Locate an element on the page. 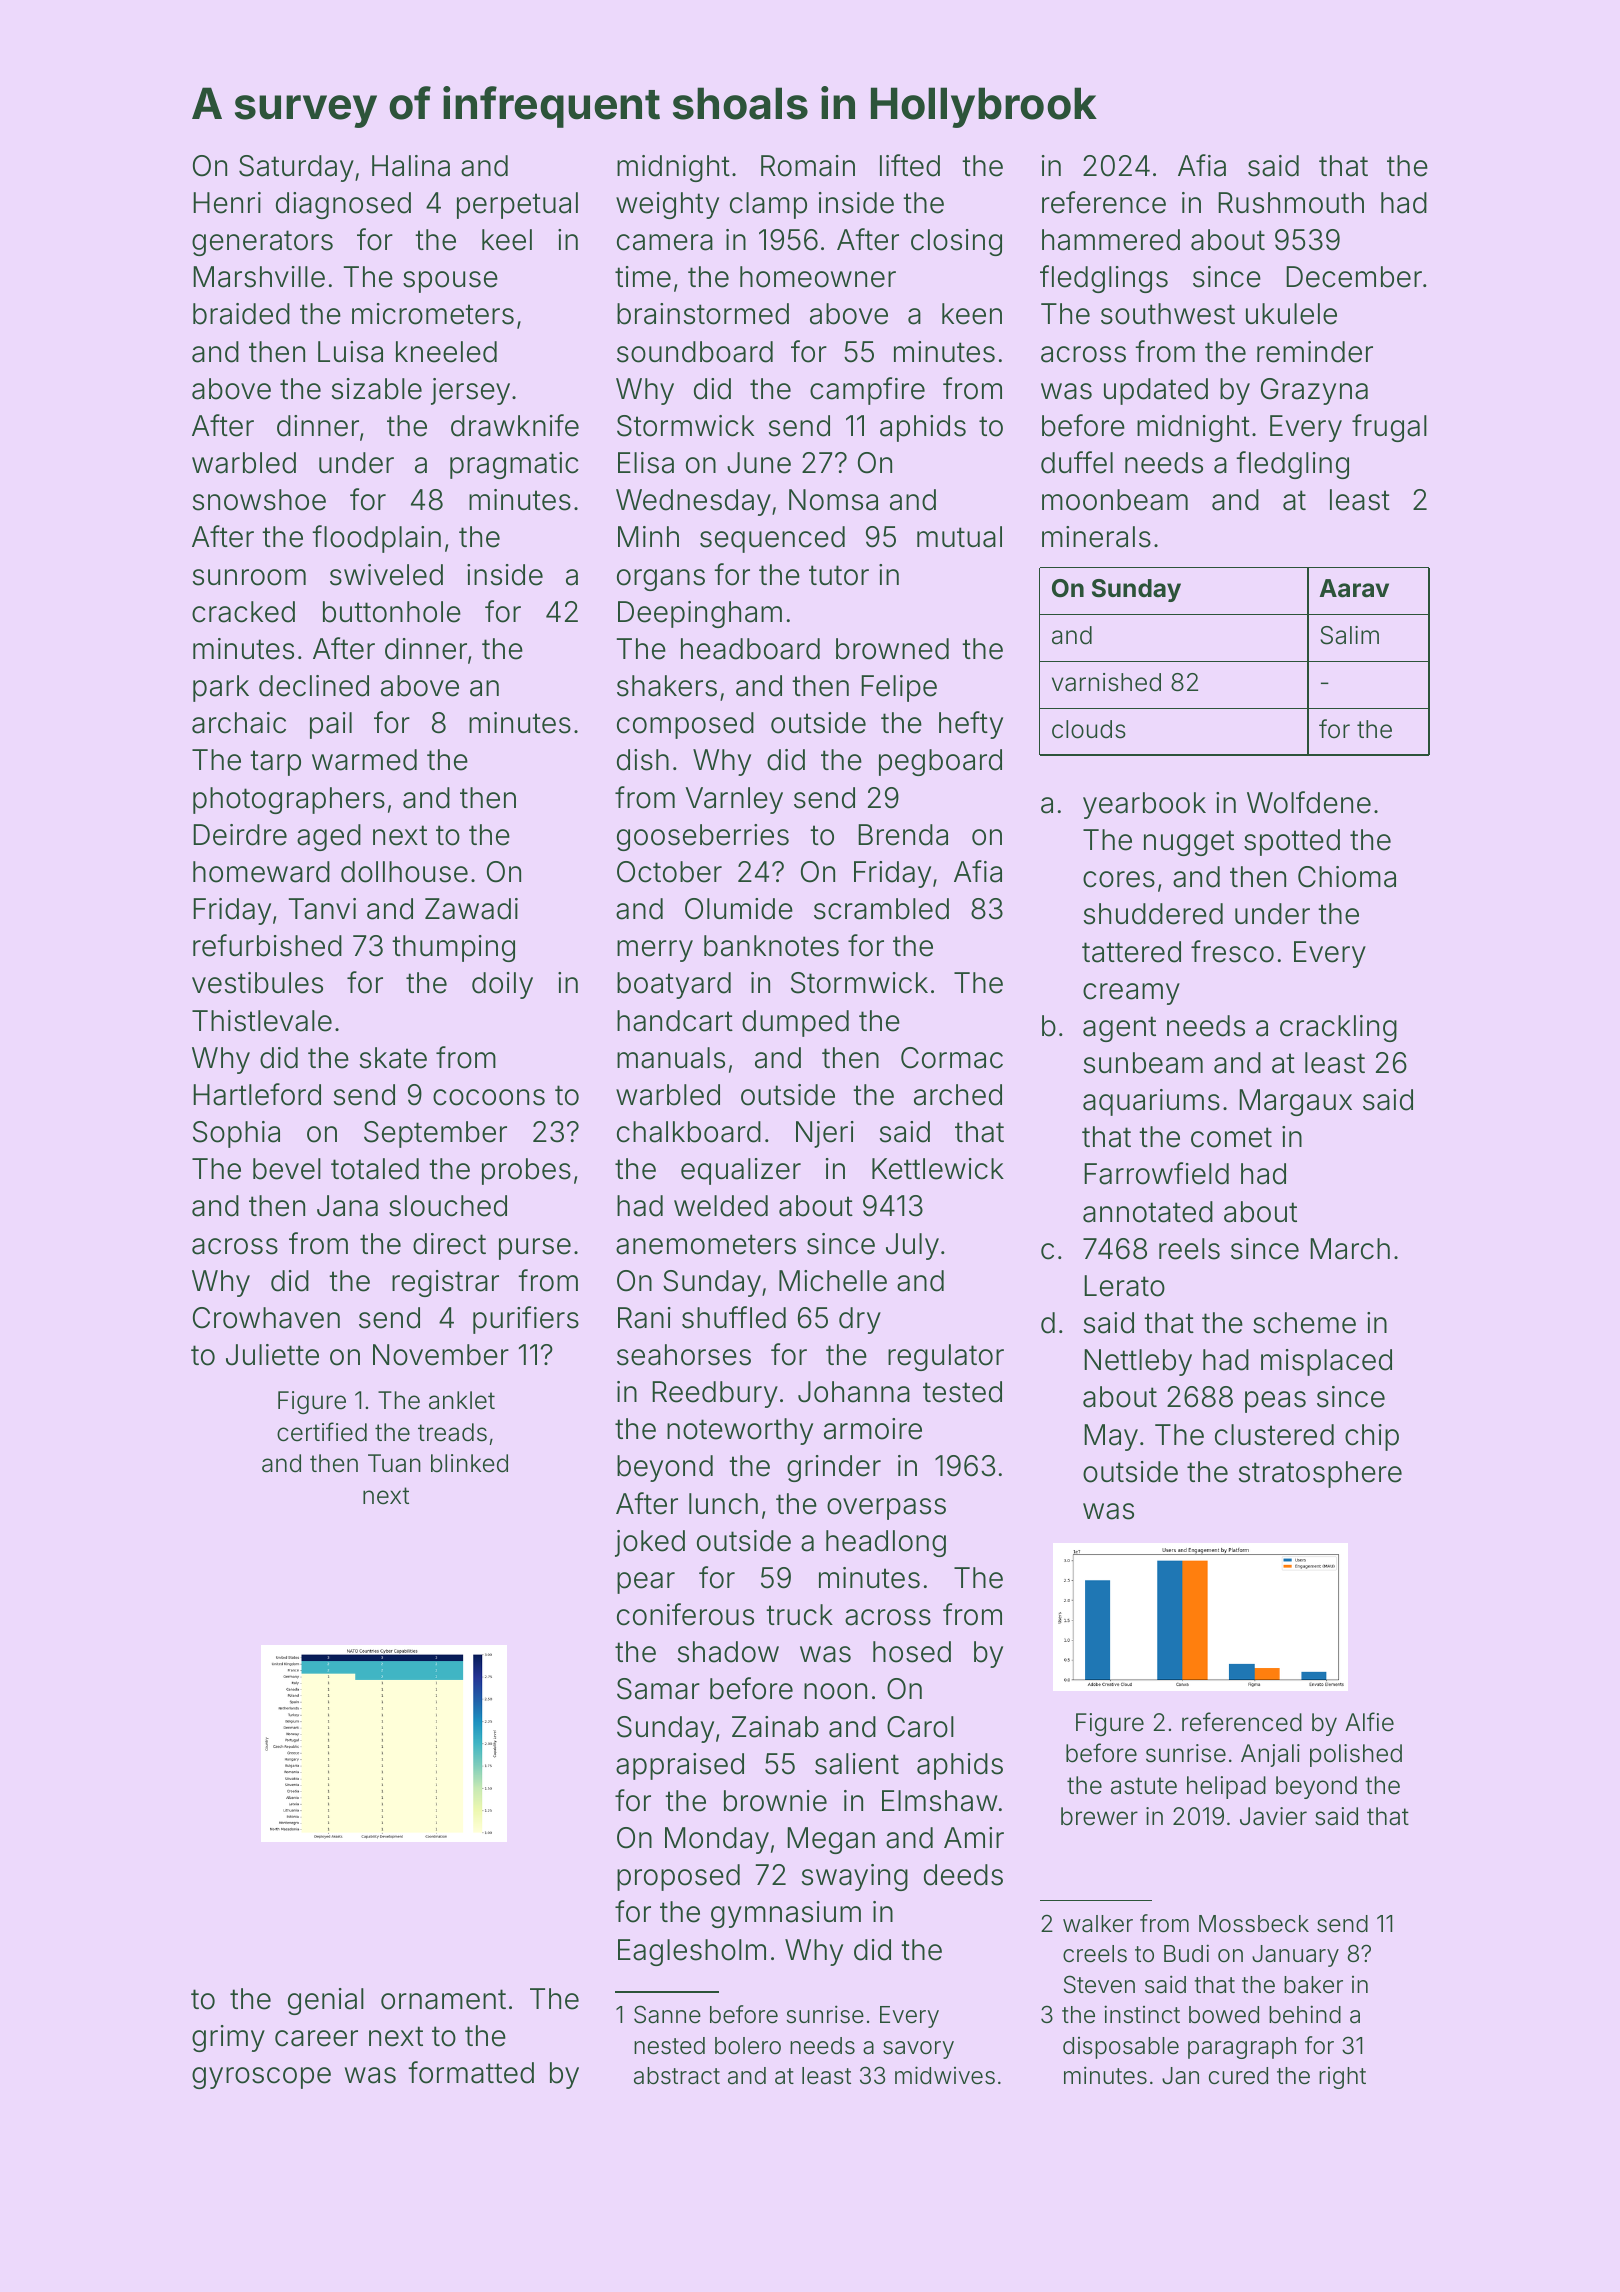 Image resolution: width=1620 pixels, height=2292 pixels. tattered is located at coordinates (1131, 952).
